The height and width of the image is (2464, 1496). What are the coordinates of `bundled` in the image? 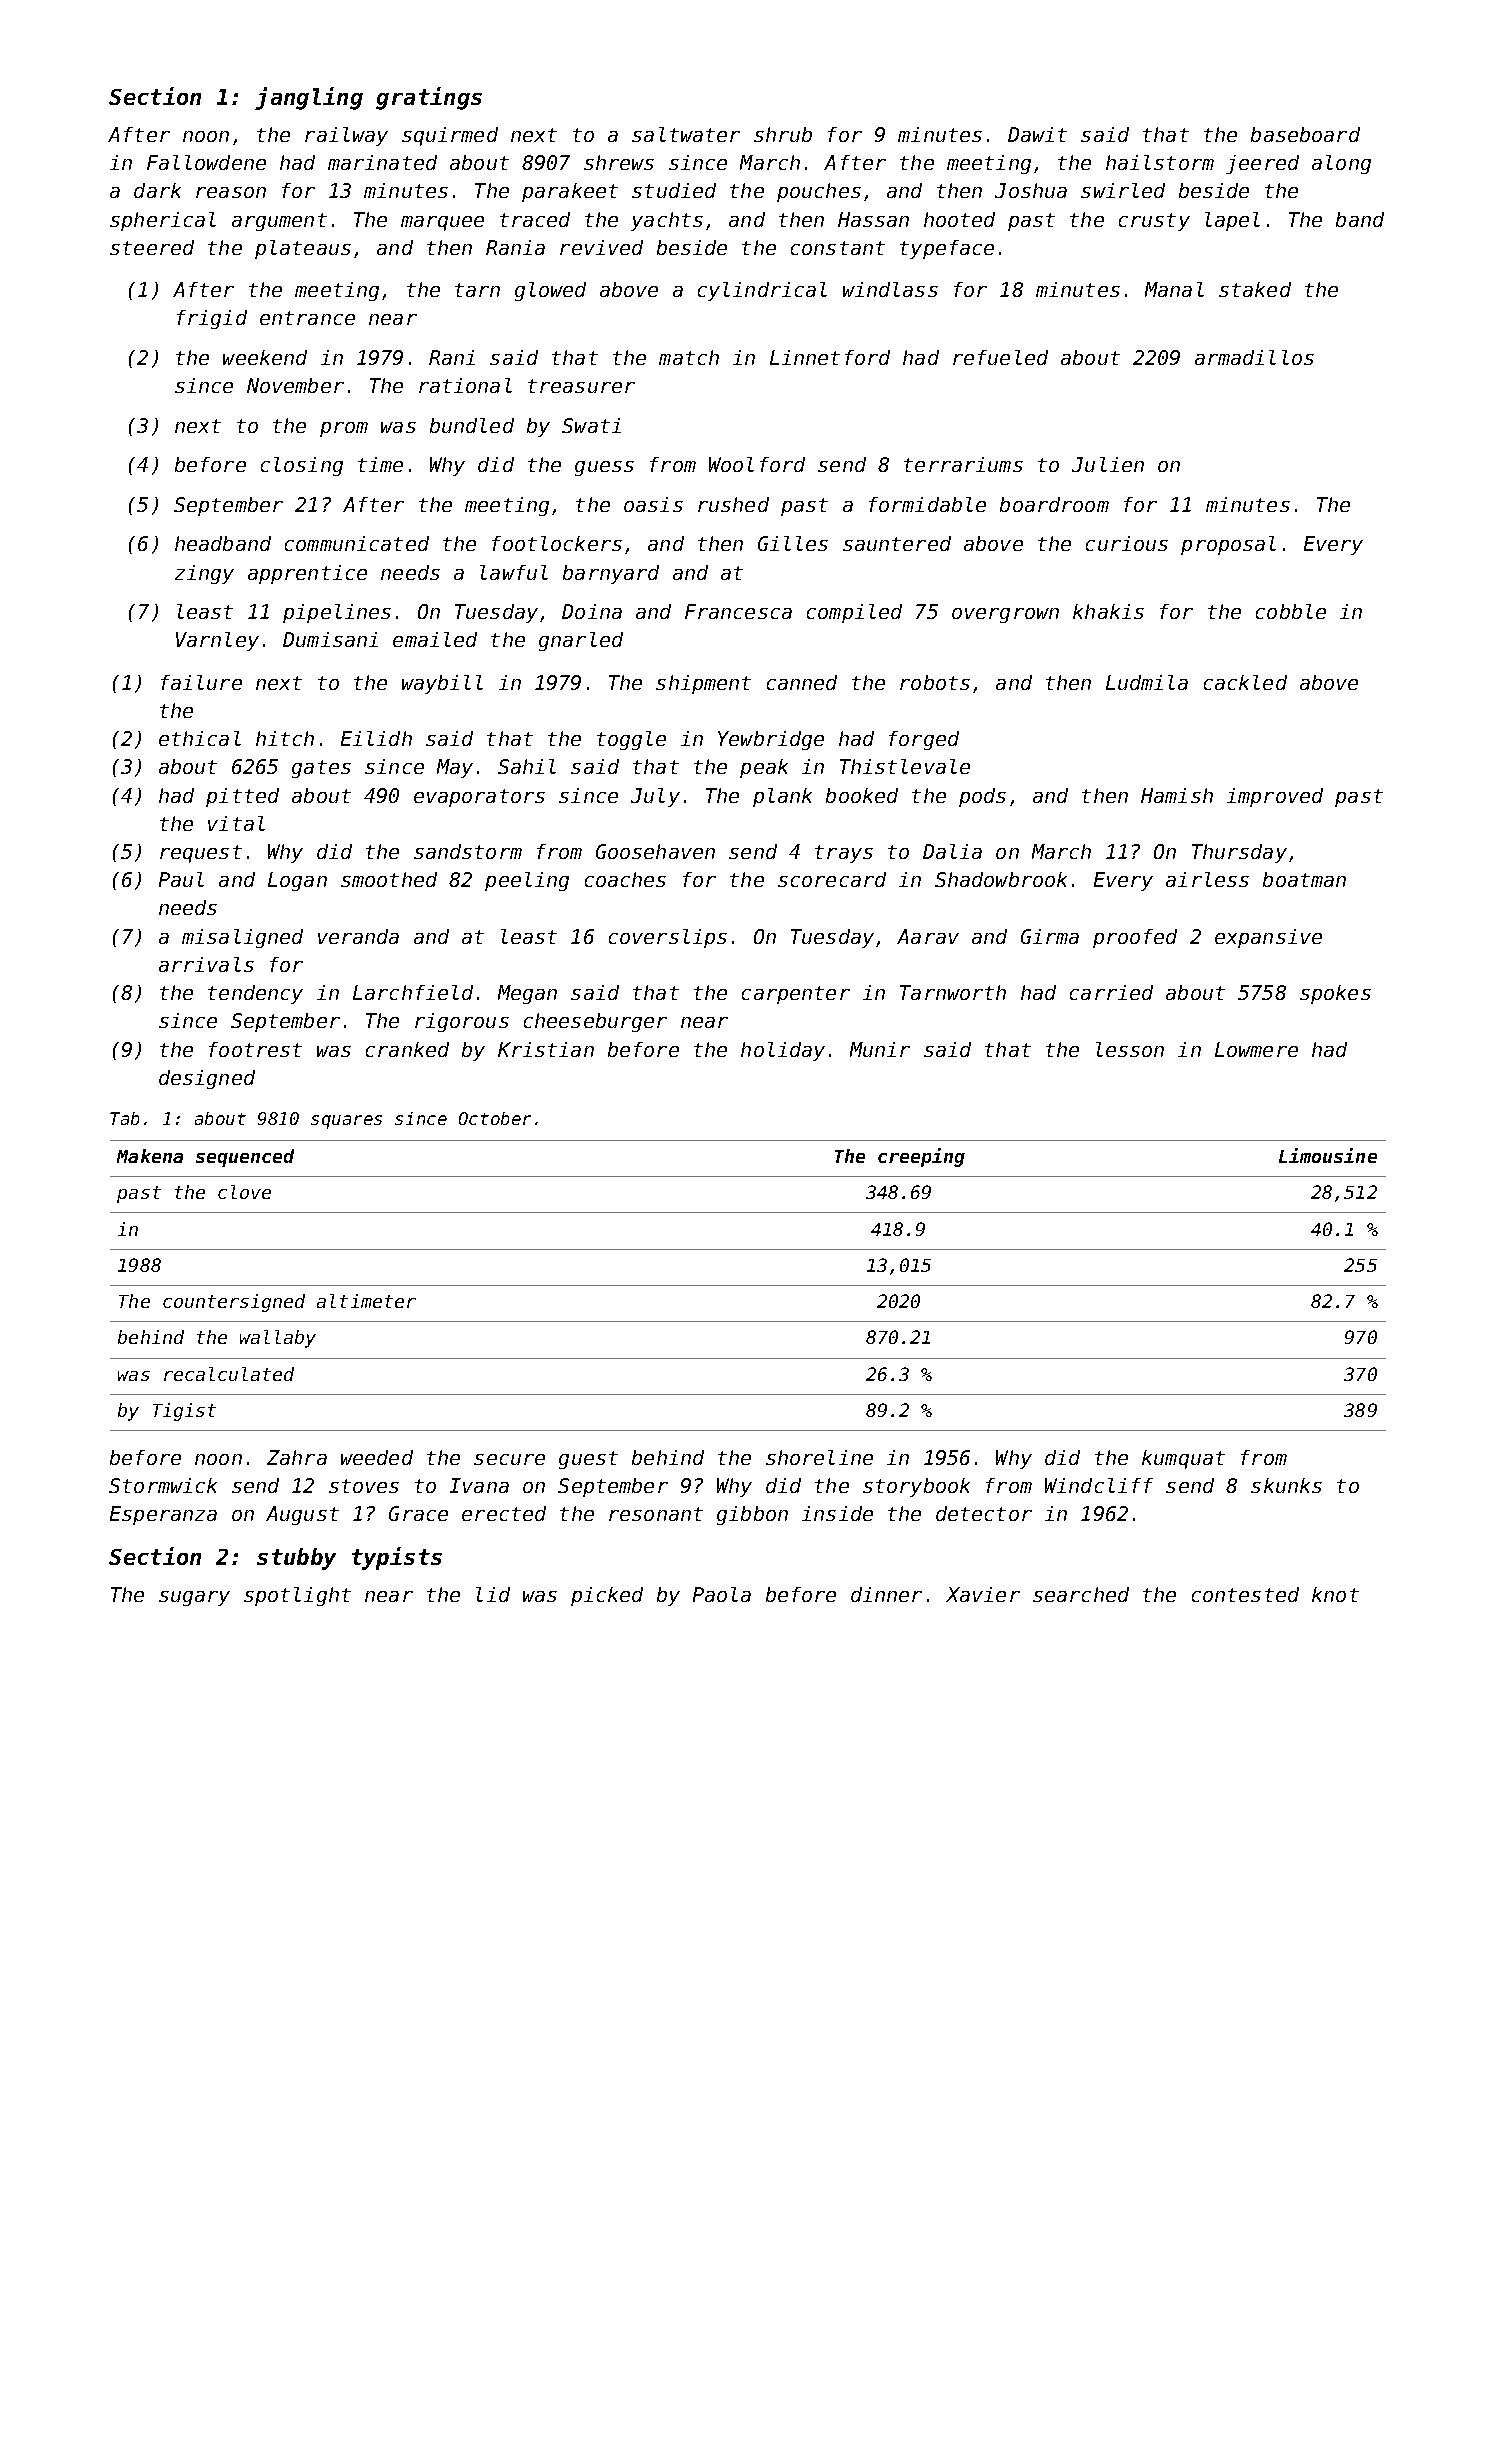 It's located at (472, 425).
